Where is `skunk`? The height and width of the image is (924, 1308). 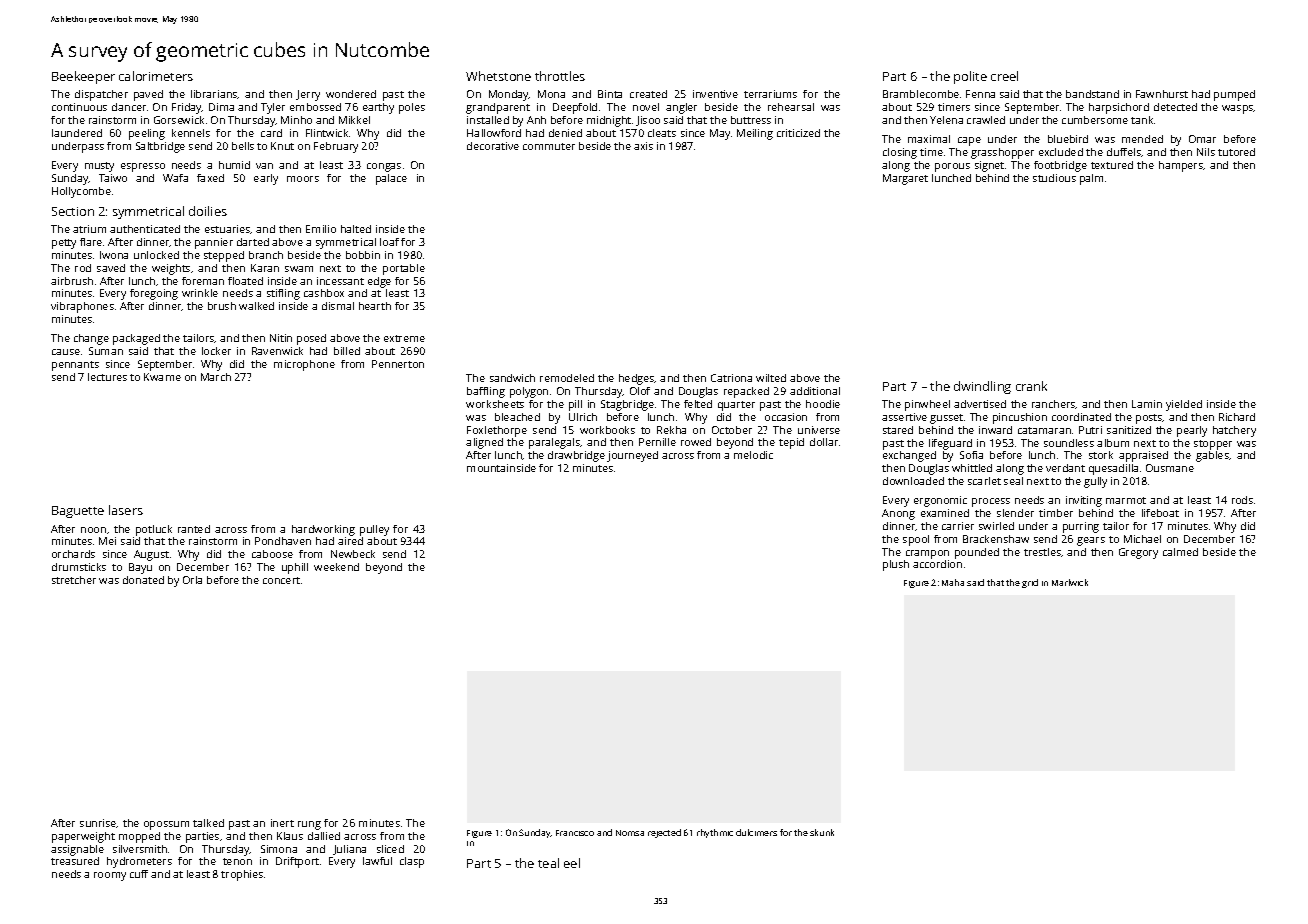 skunk is located at coordinates (822, 832).
